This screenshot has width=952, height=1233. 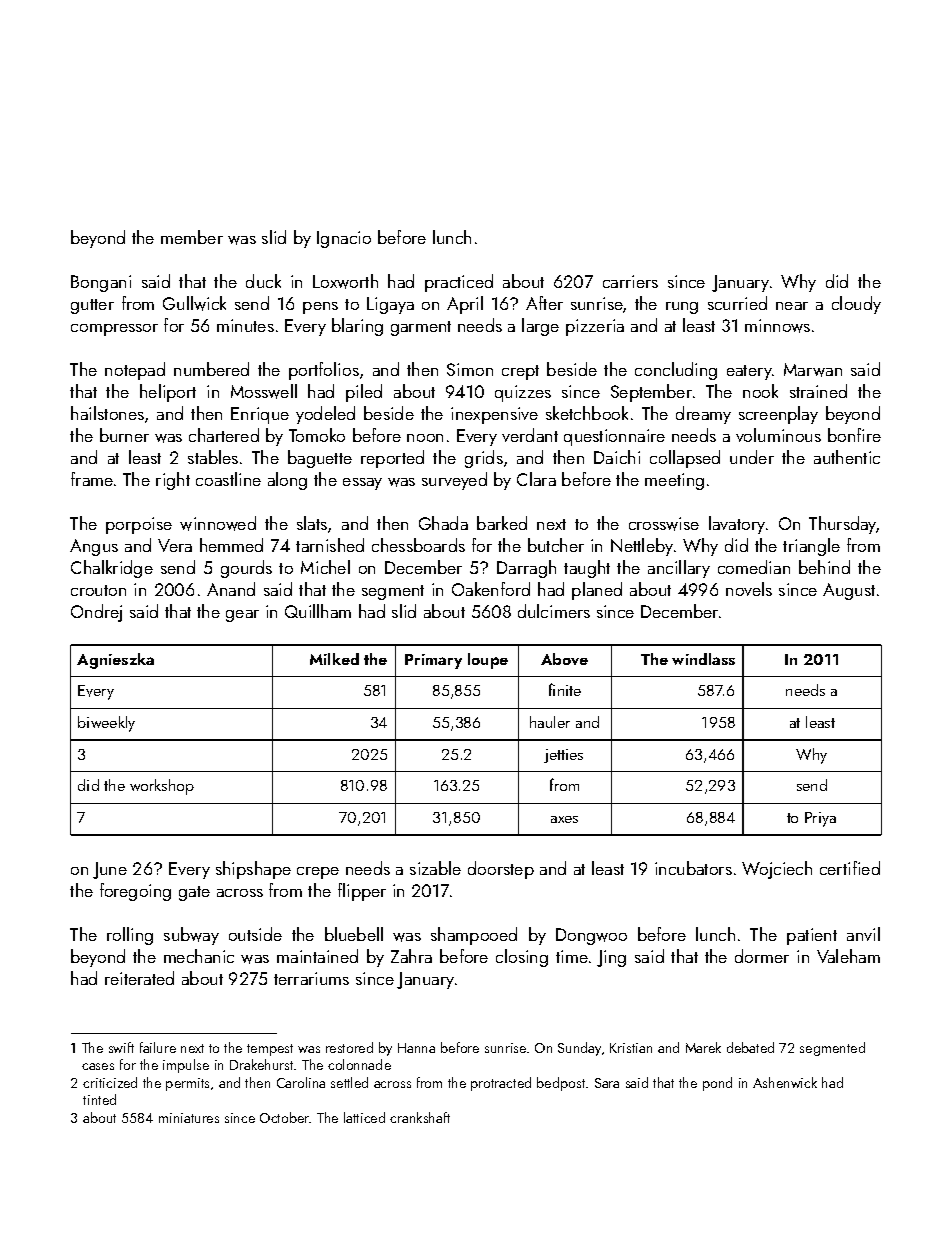 What do you see at coordinates (101, 283) in the screenshot?
I see `Bongani` at bounding box center [101, 283].
